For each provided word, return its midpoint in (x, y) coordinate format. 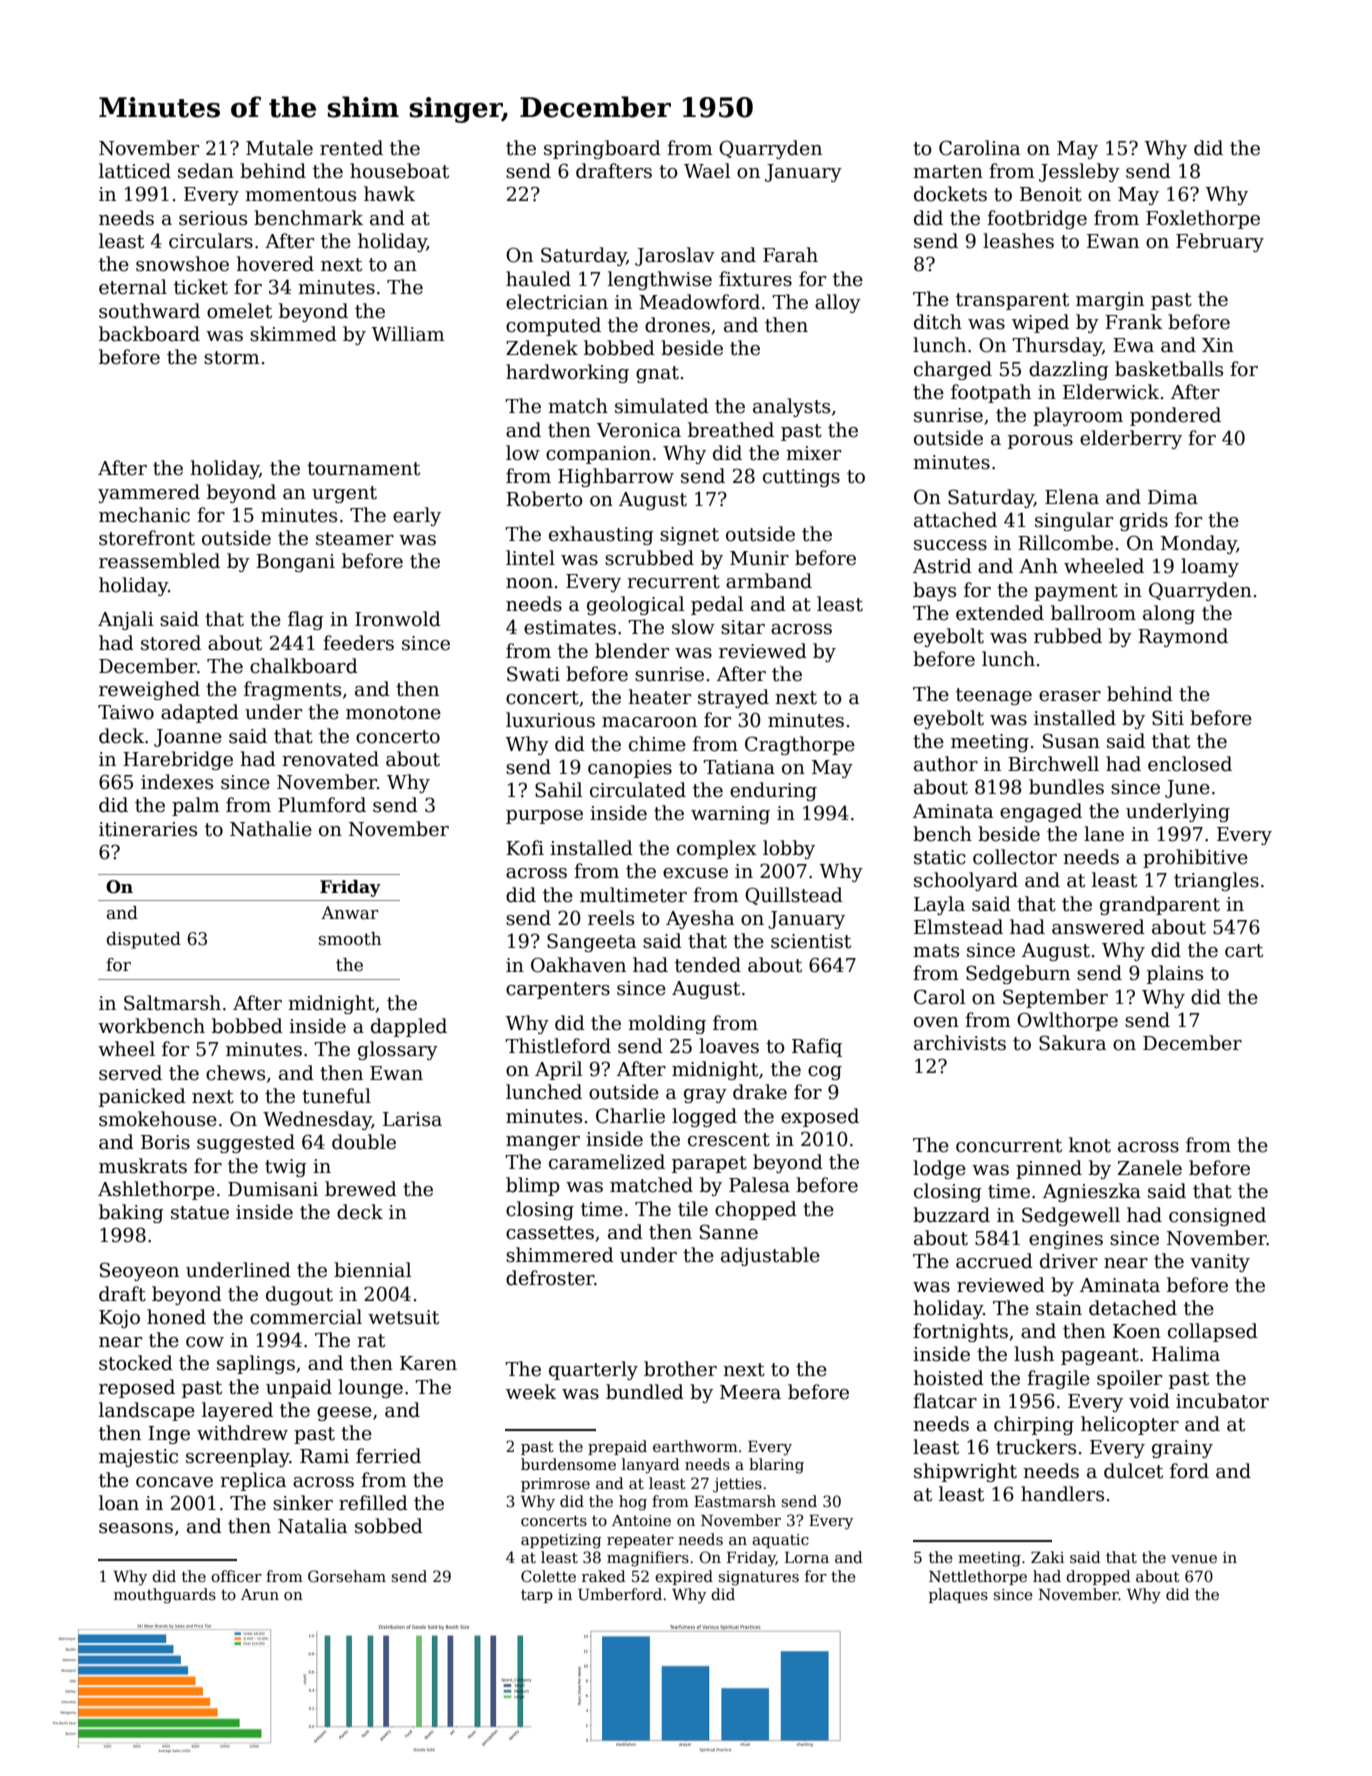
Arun (260, 1594)
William (408, 334)
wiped (1040, 323)
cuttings (801, 478)
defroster (550, 1278)
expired (684, 1577)
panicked (142, 1097)
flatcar (945, 1401)
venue (1194, 1559)
